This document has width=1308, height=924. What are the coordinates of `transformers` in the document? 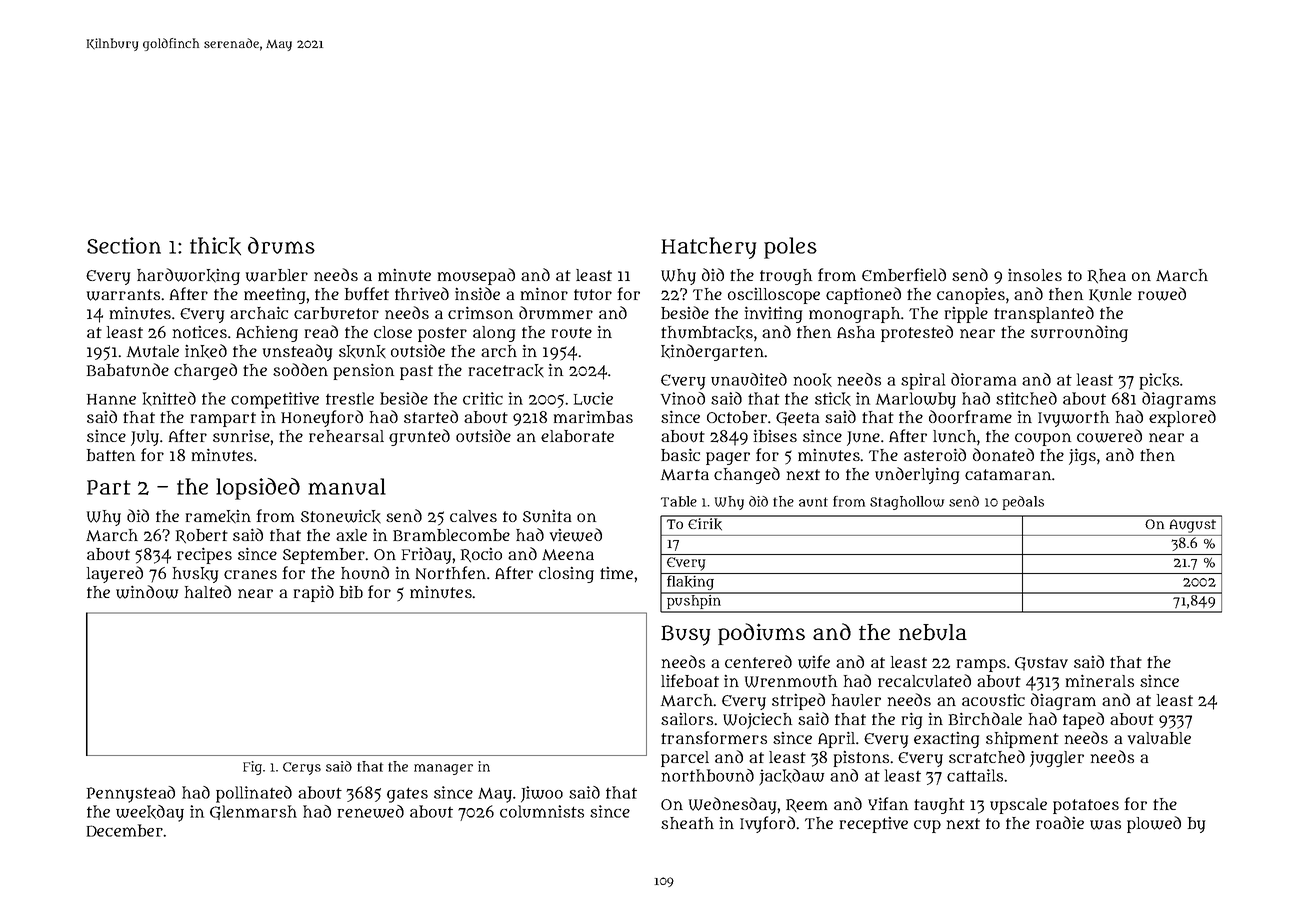 It's located at (714, 737).
